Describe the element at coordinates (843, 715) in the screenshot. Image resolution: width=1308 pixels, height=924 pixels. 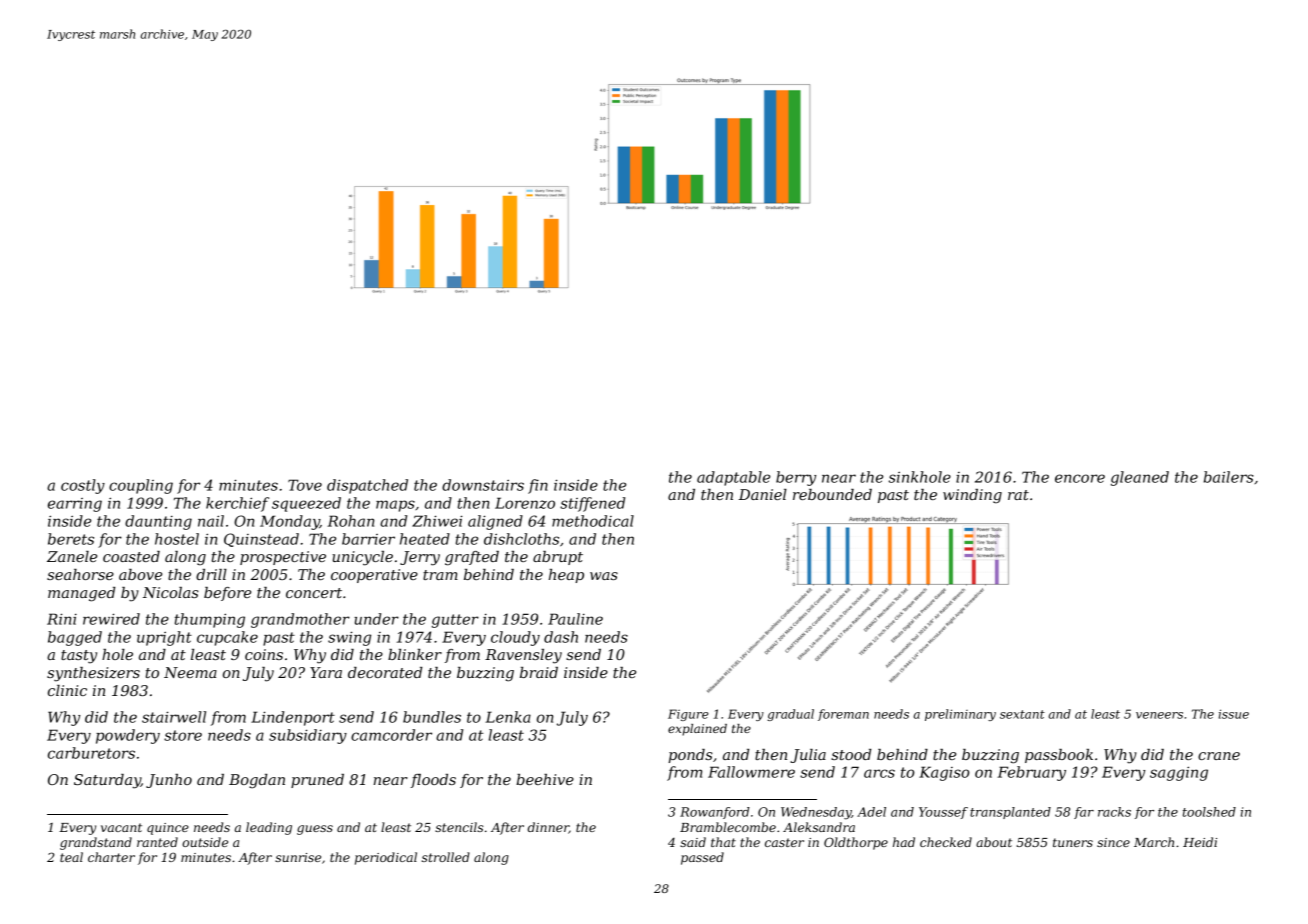
I see `foreman` at that location.
